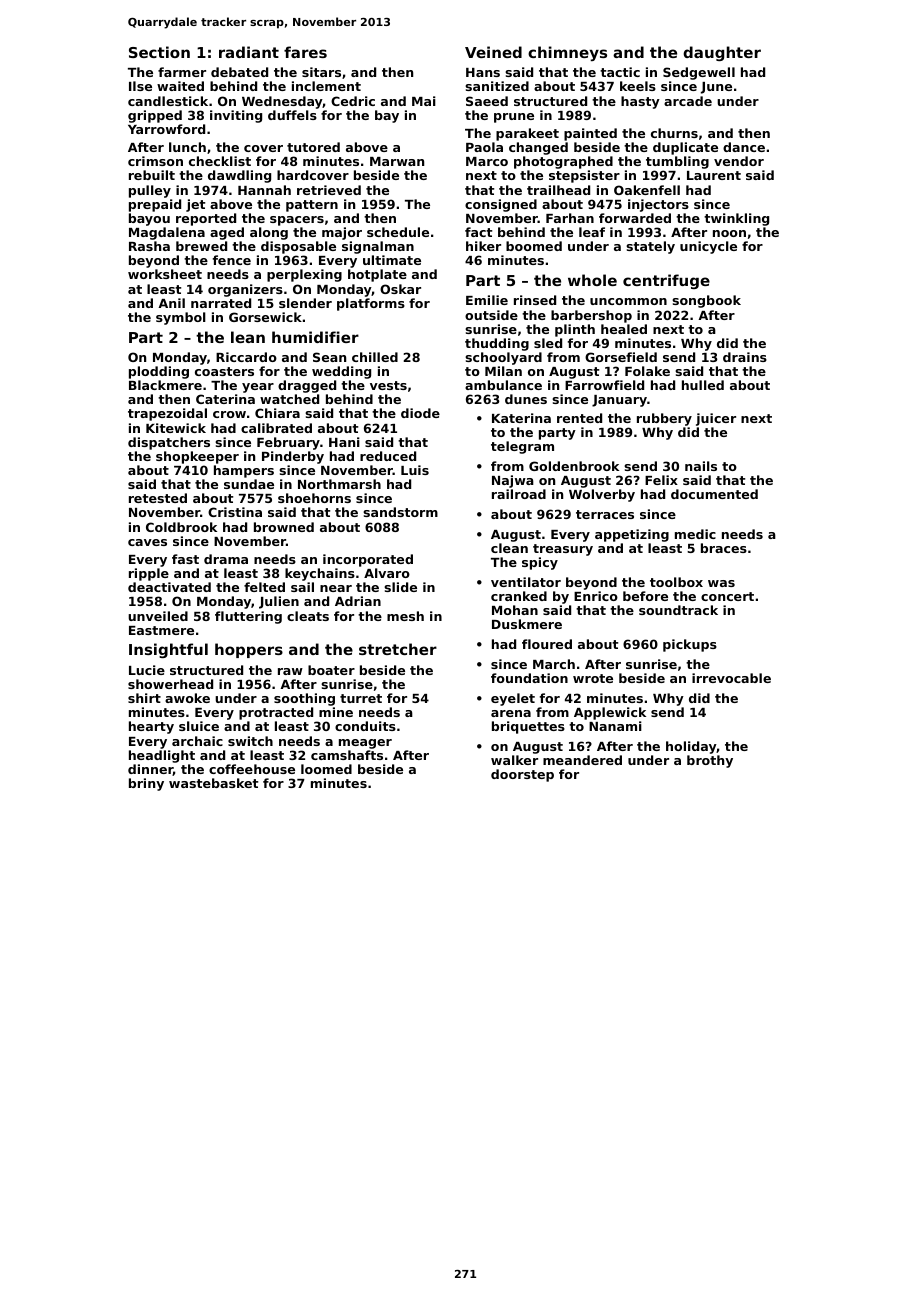 Image resolution: width=908 pixels, height=1316 pixels. What do you see at coordinates (305, 52) in the screenshot?
I see `fares` at bounding box center [305, 52].
